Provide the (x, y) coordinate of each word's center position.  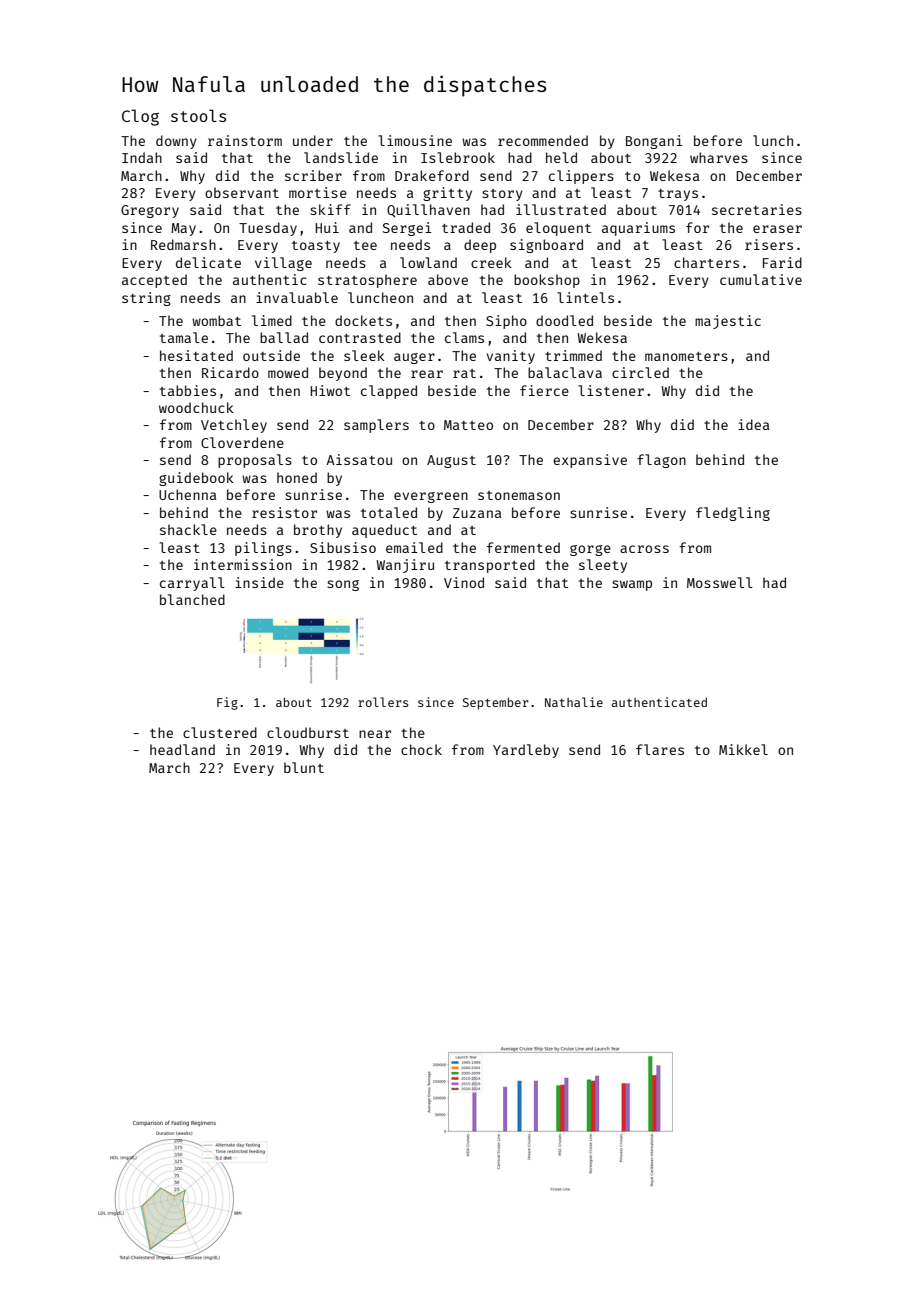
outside (271, 355)
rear (427, 374)
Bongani (654, 142)
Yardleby (526, 751)
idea (753, 424)
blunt (304, 767)
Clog (140, 117)
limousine (415, 140)
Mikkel (743, 749)
